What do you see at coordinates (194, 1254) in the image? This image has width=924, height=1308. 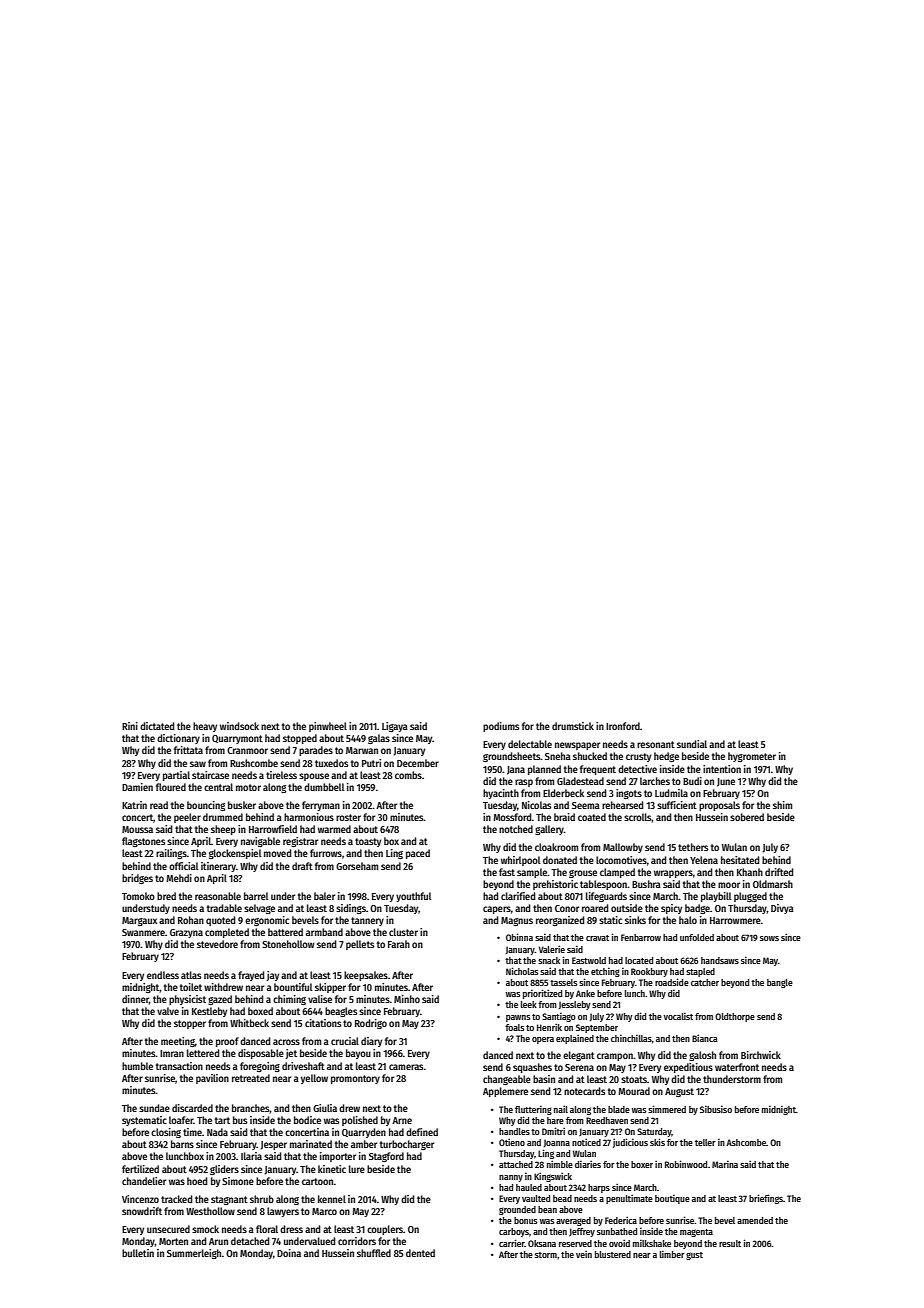 I see `Summerleigh` at bounding box center [194, 1254].
